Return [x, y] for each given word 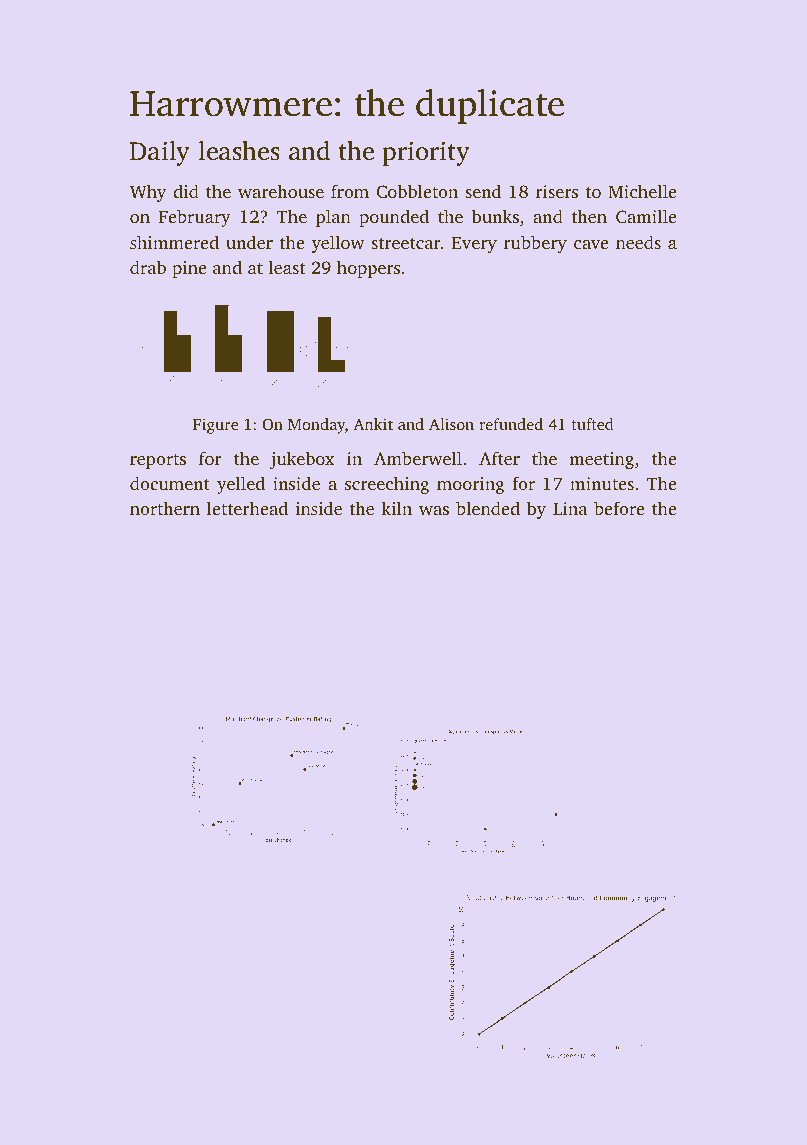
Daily [160, 153]
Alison [451, 424]
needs [638, 242]
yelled [241, 485]
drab [148, 267]
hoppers [368, 269]
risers [557, 191]
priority [426, 153]
